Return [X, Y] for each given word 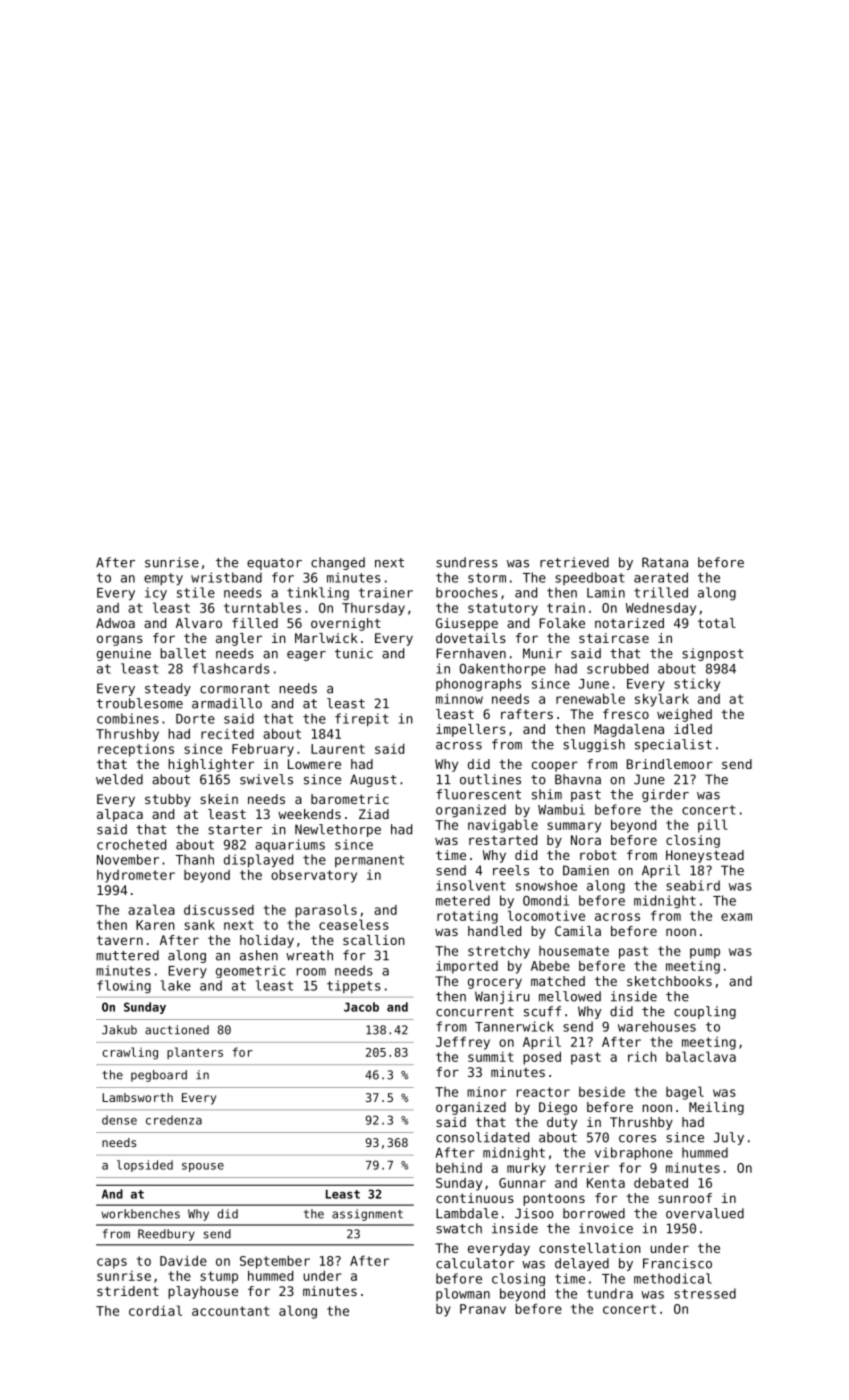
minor [486, 1092]
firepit [362, 720]
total [717, 623]
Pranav [483, 1309]
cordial [155, 1310]
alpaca [120, 815]
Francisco [677, 1263]
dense [119, 1120]
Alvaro [199, 623]
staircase [614, 638]
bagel [685, 1093]
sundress [467, 562]
